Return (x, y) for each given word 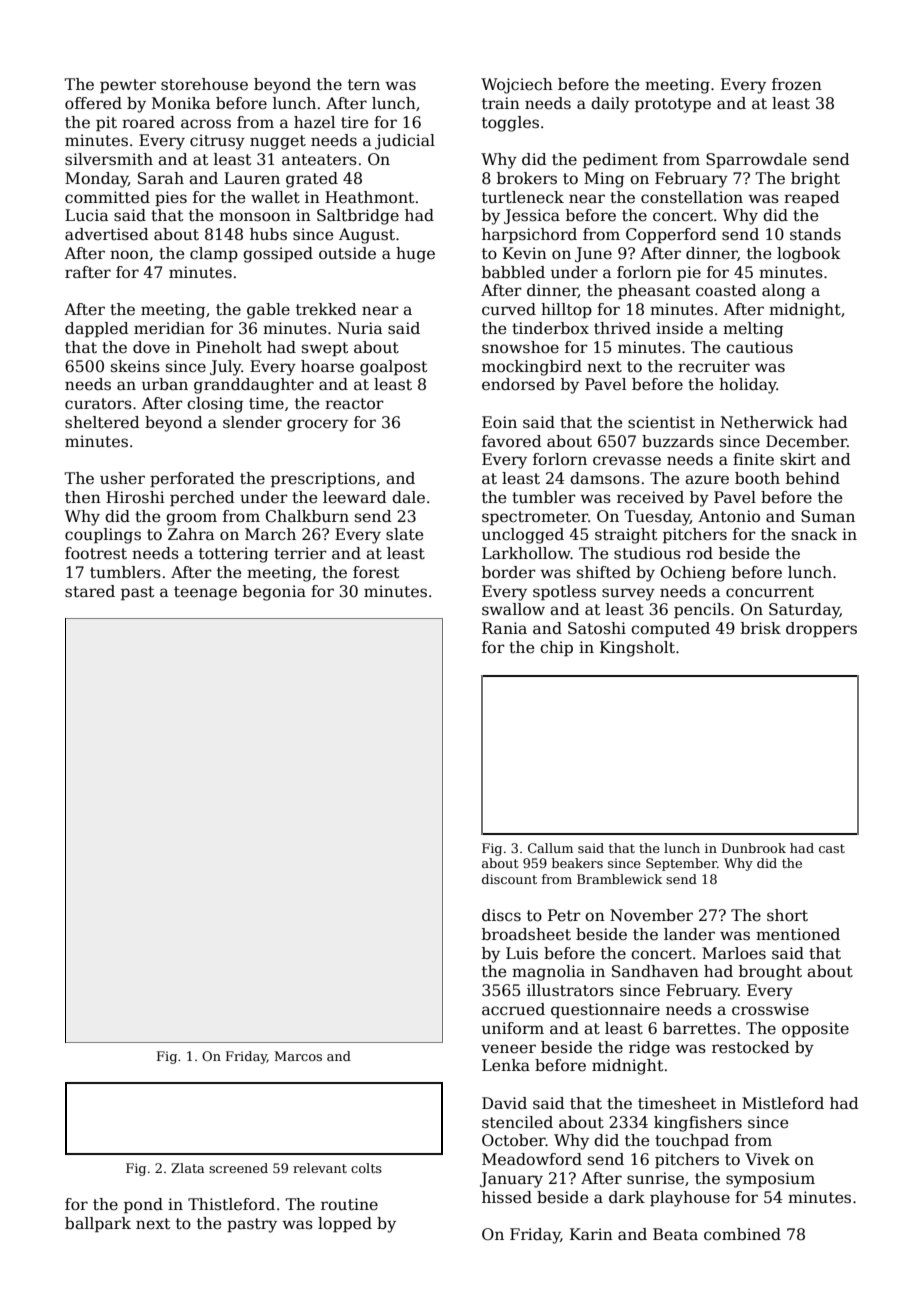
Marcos (298, 1056)
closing (215, 405)
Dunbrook (754, 848)
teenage (205, 593)
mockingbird (532, 368)
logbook (809, 255)
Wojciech (517, 86)
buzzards (678, 441)
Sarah (161, 178)
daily (610, 105)
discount (509, 879)
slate (405, 534)
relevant (320, 1168)
